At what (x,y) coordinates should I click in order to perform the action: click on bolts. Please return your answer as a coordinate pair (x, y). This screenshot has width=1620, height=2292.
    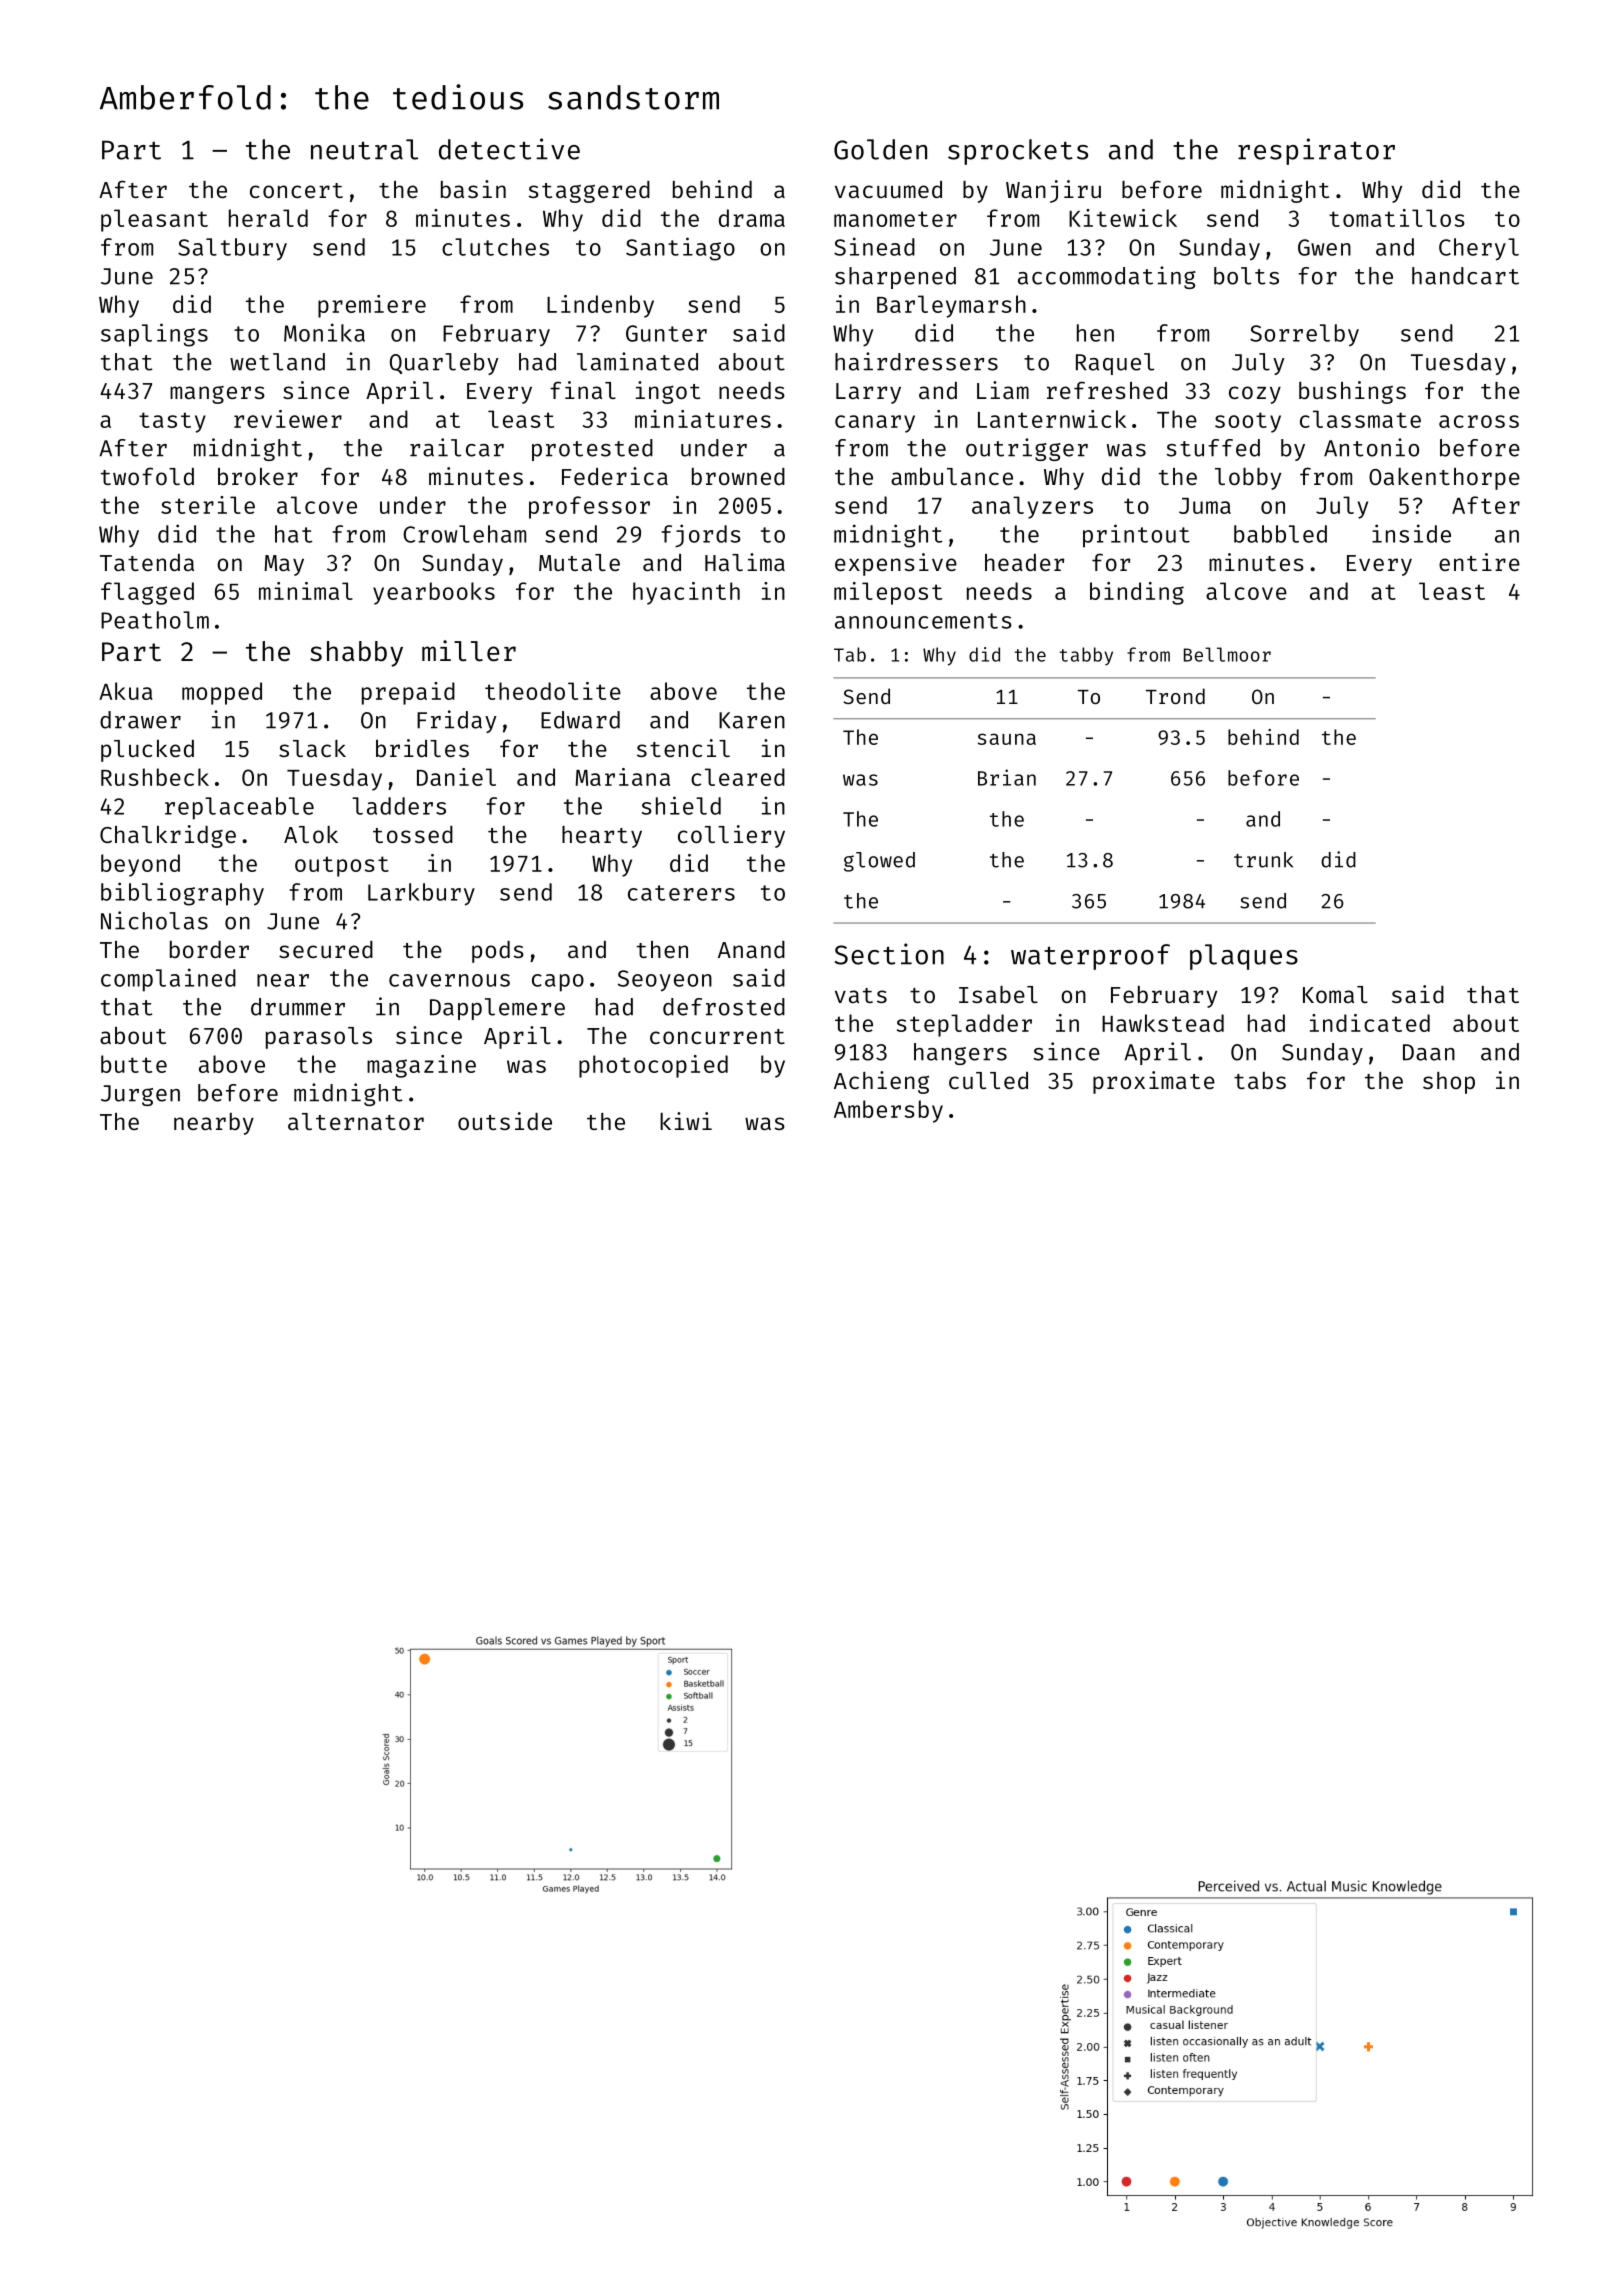
    Looking at the image, I should click on (1246, 276).
